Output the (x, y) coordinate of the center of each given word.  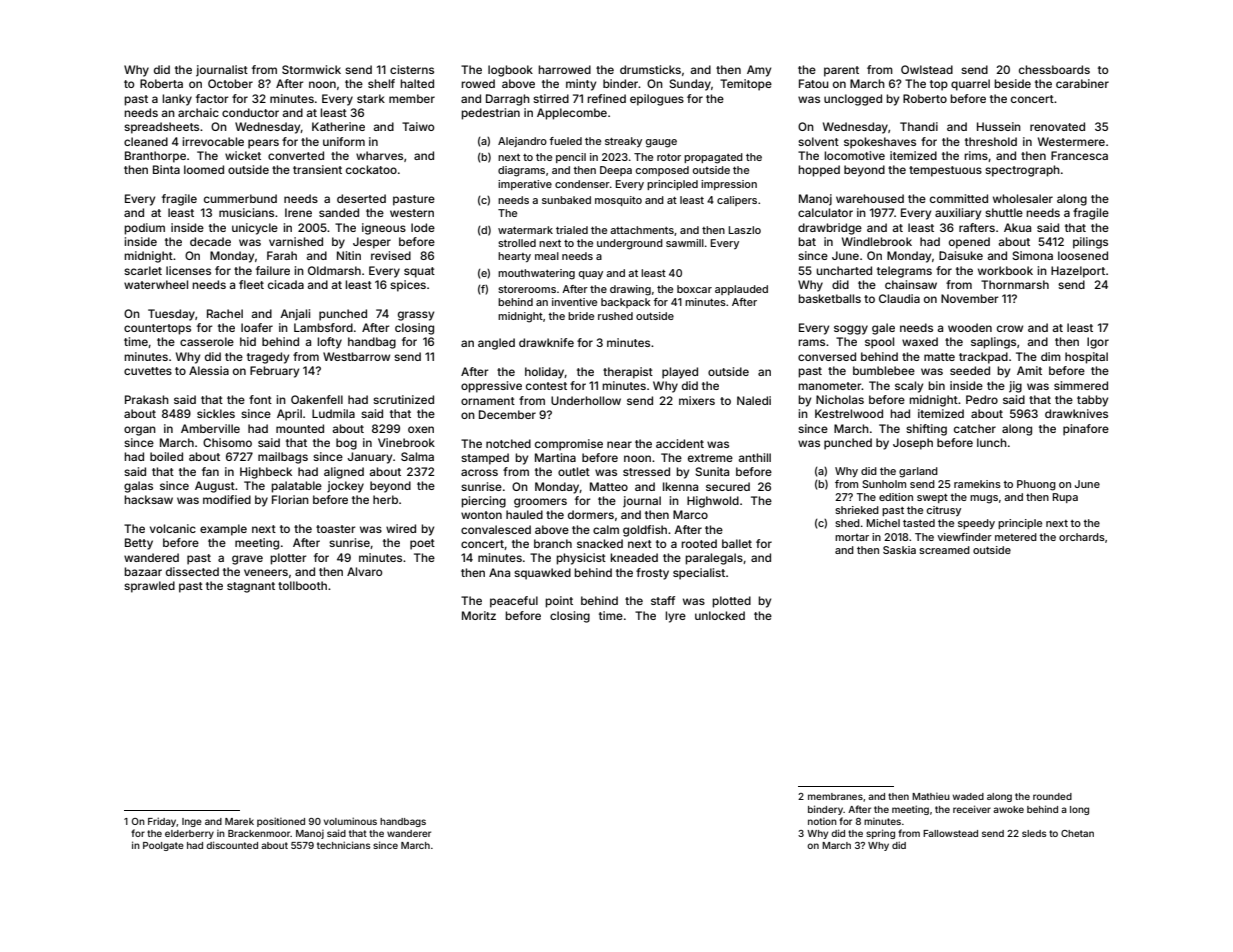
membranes (835, 796)
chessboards (1054, 69)
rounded (1052, 796)
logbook (510, 71)
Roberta (161, 83)
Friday (162, 822)
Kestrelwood (849, 413)
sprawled (149, 587)
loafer (257, 327)
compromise (569, 445)
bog (346, 444)
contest (546, 386)
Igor (1098, 343)
